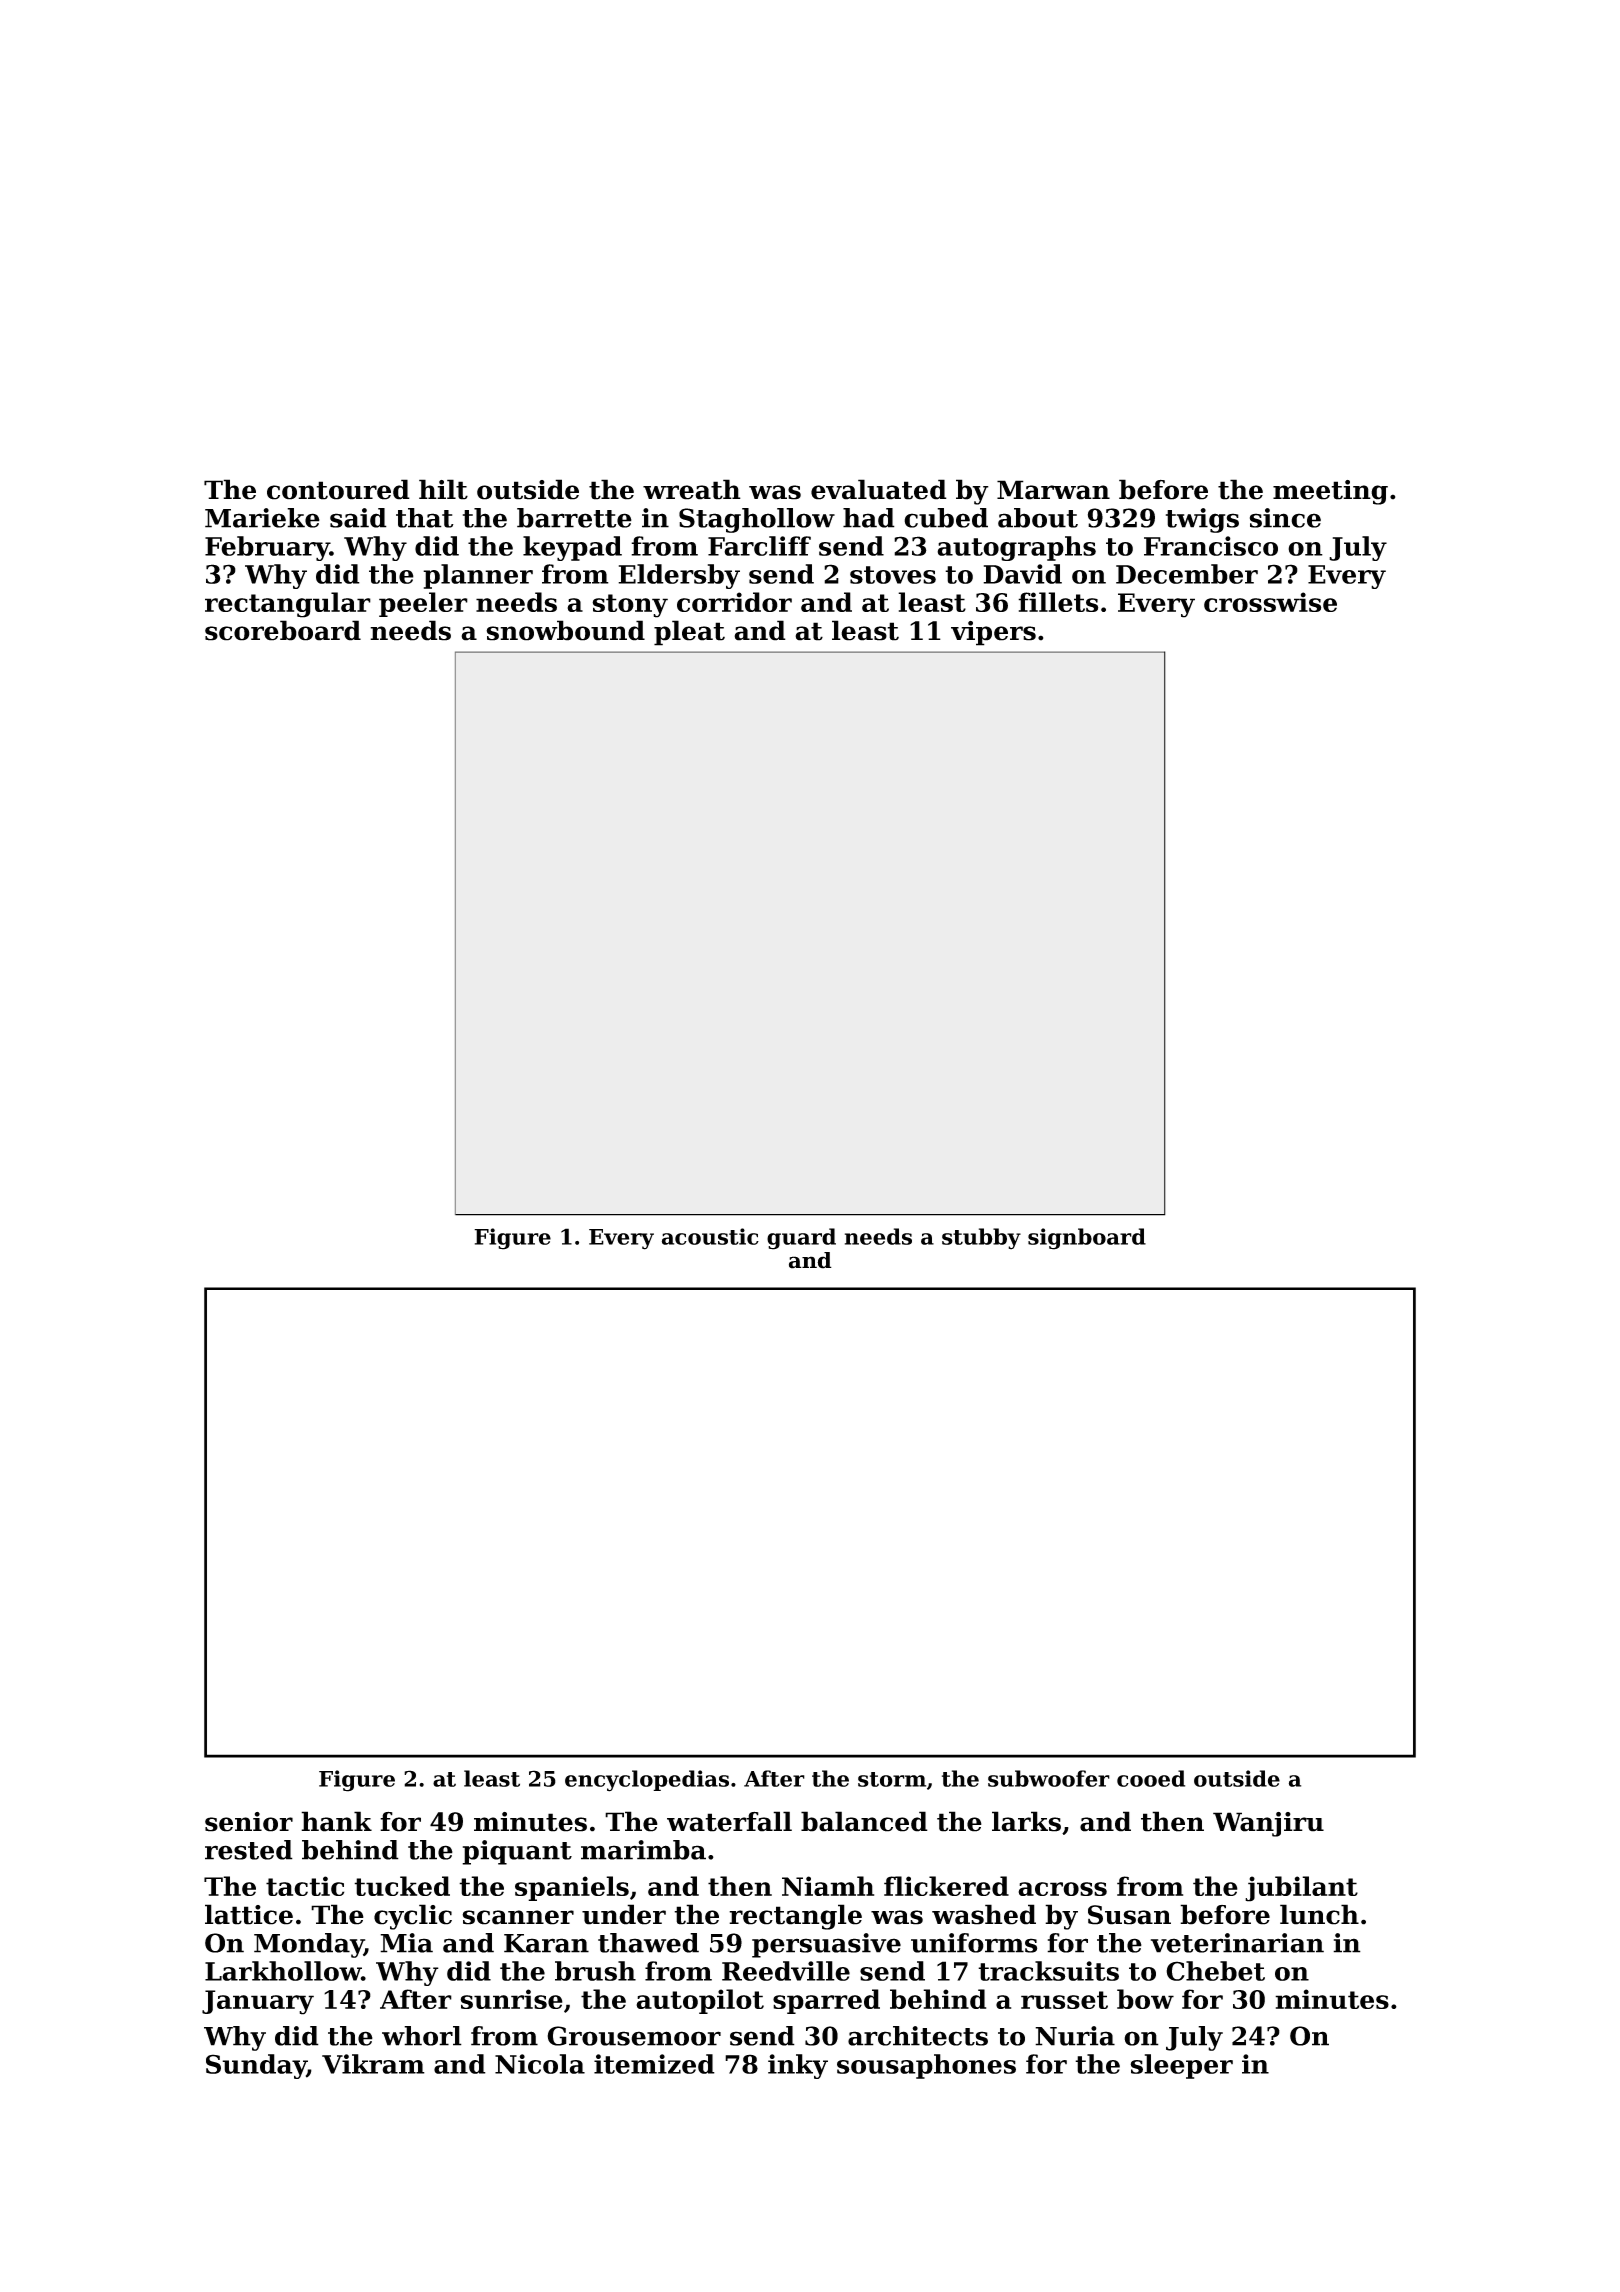 Image resolution: width=1620 pixels, height=2292 pixels. What do you see at coordinates (1270, 602) in the screenshot?
I see `crosswise` at bounding box center [1270, 602].
